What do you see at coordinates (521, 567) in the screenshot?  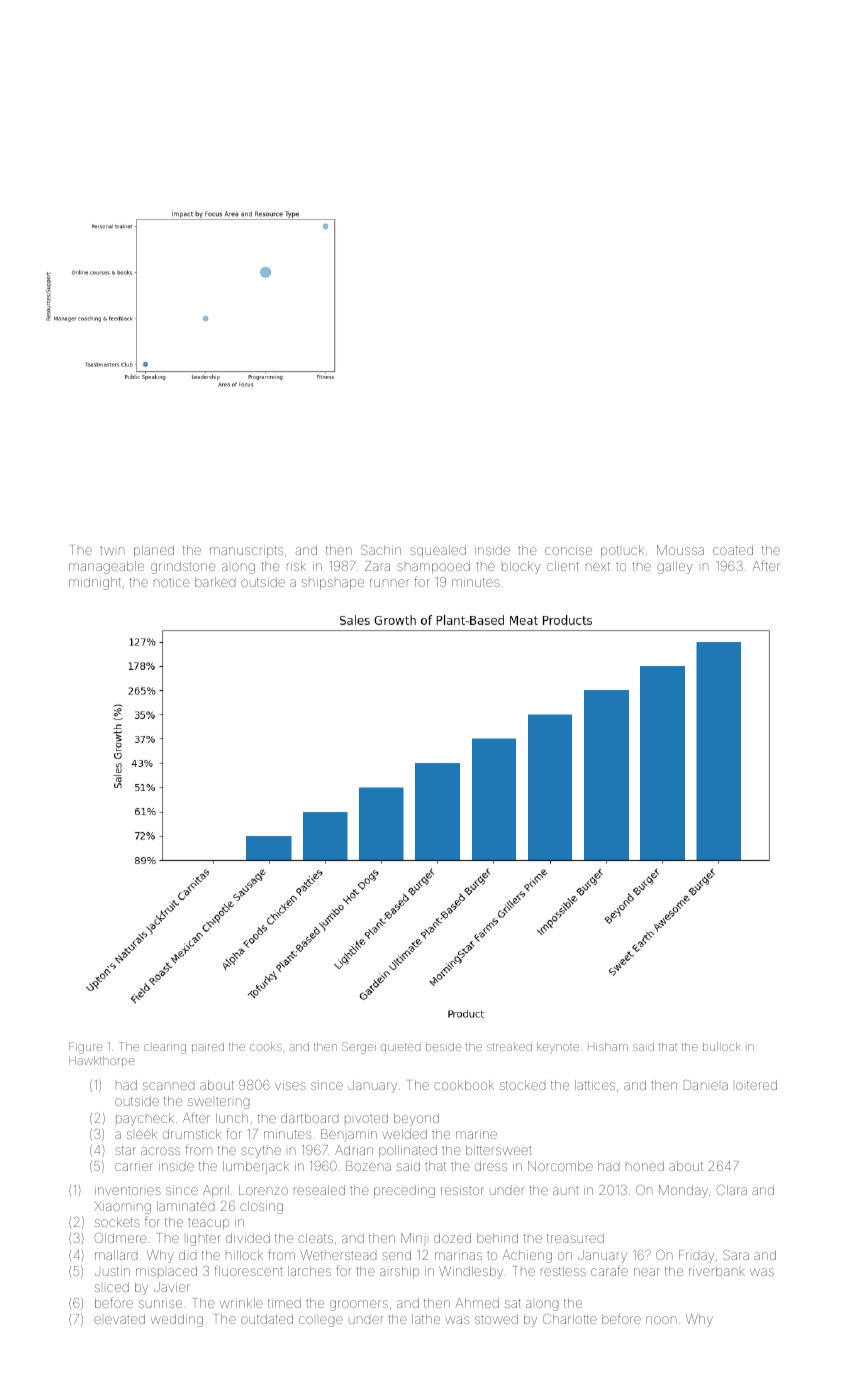 I see `blocky` at bounding box center [521, 567].
